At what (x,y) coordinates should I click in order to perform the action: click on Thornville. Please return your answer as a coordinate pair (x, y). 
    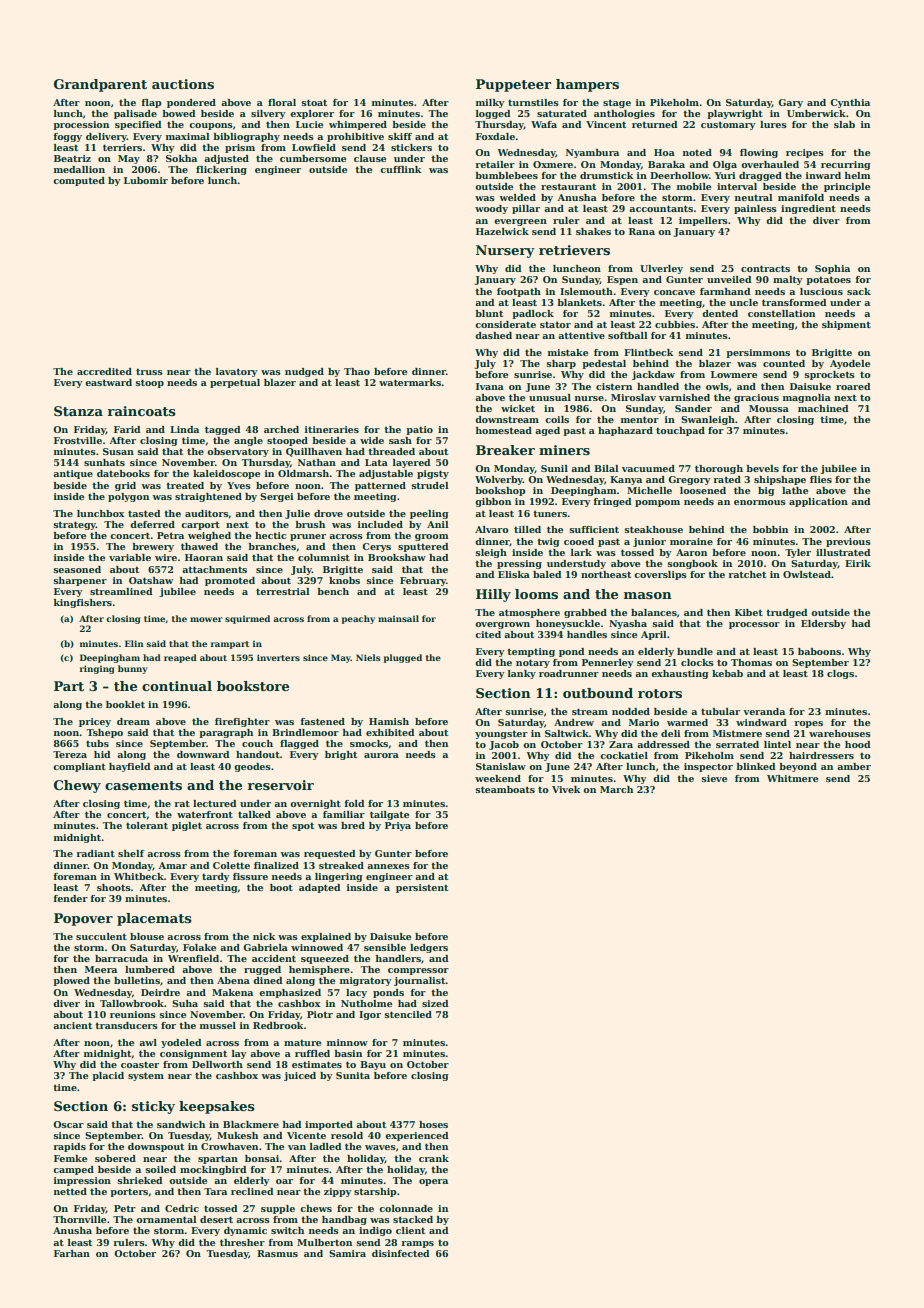
    Looking at the image, I should click on (79, 1219).
